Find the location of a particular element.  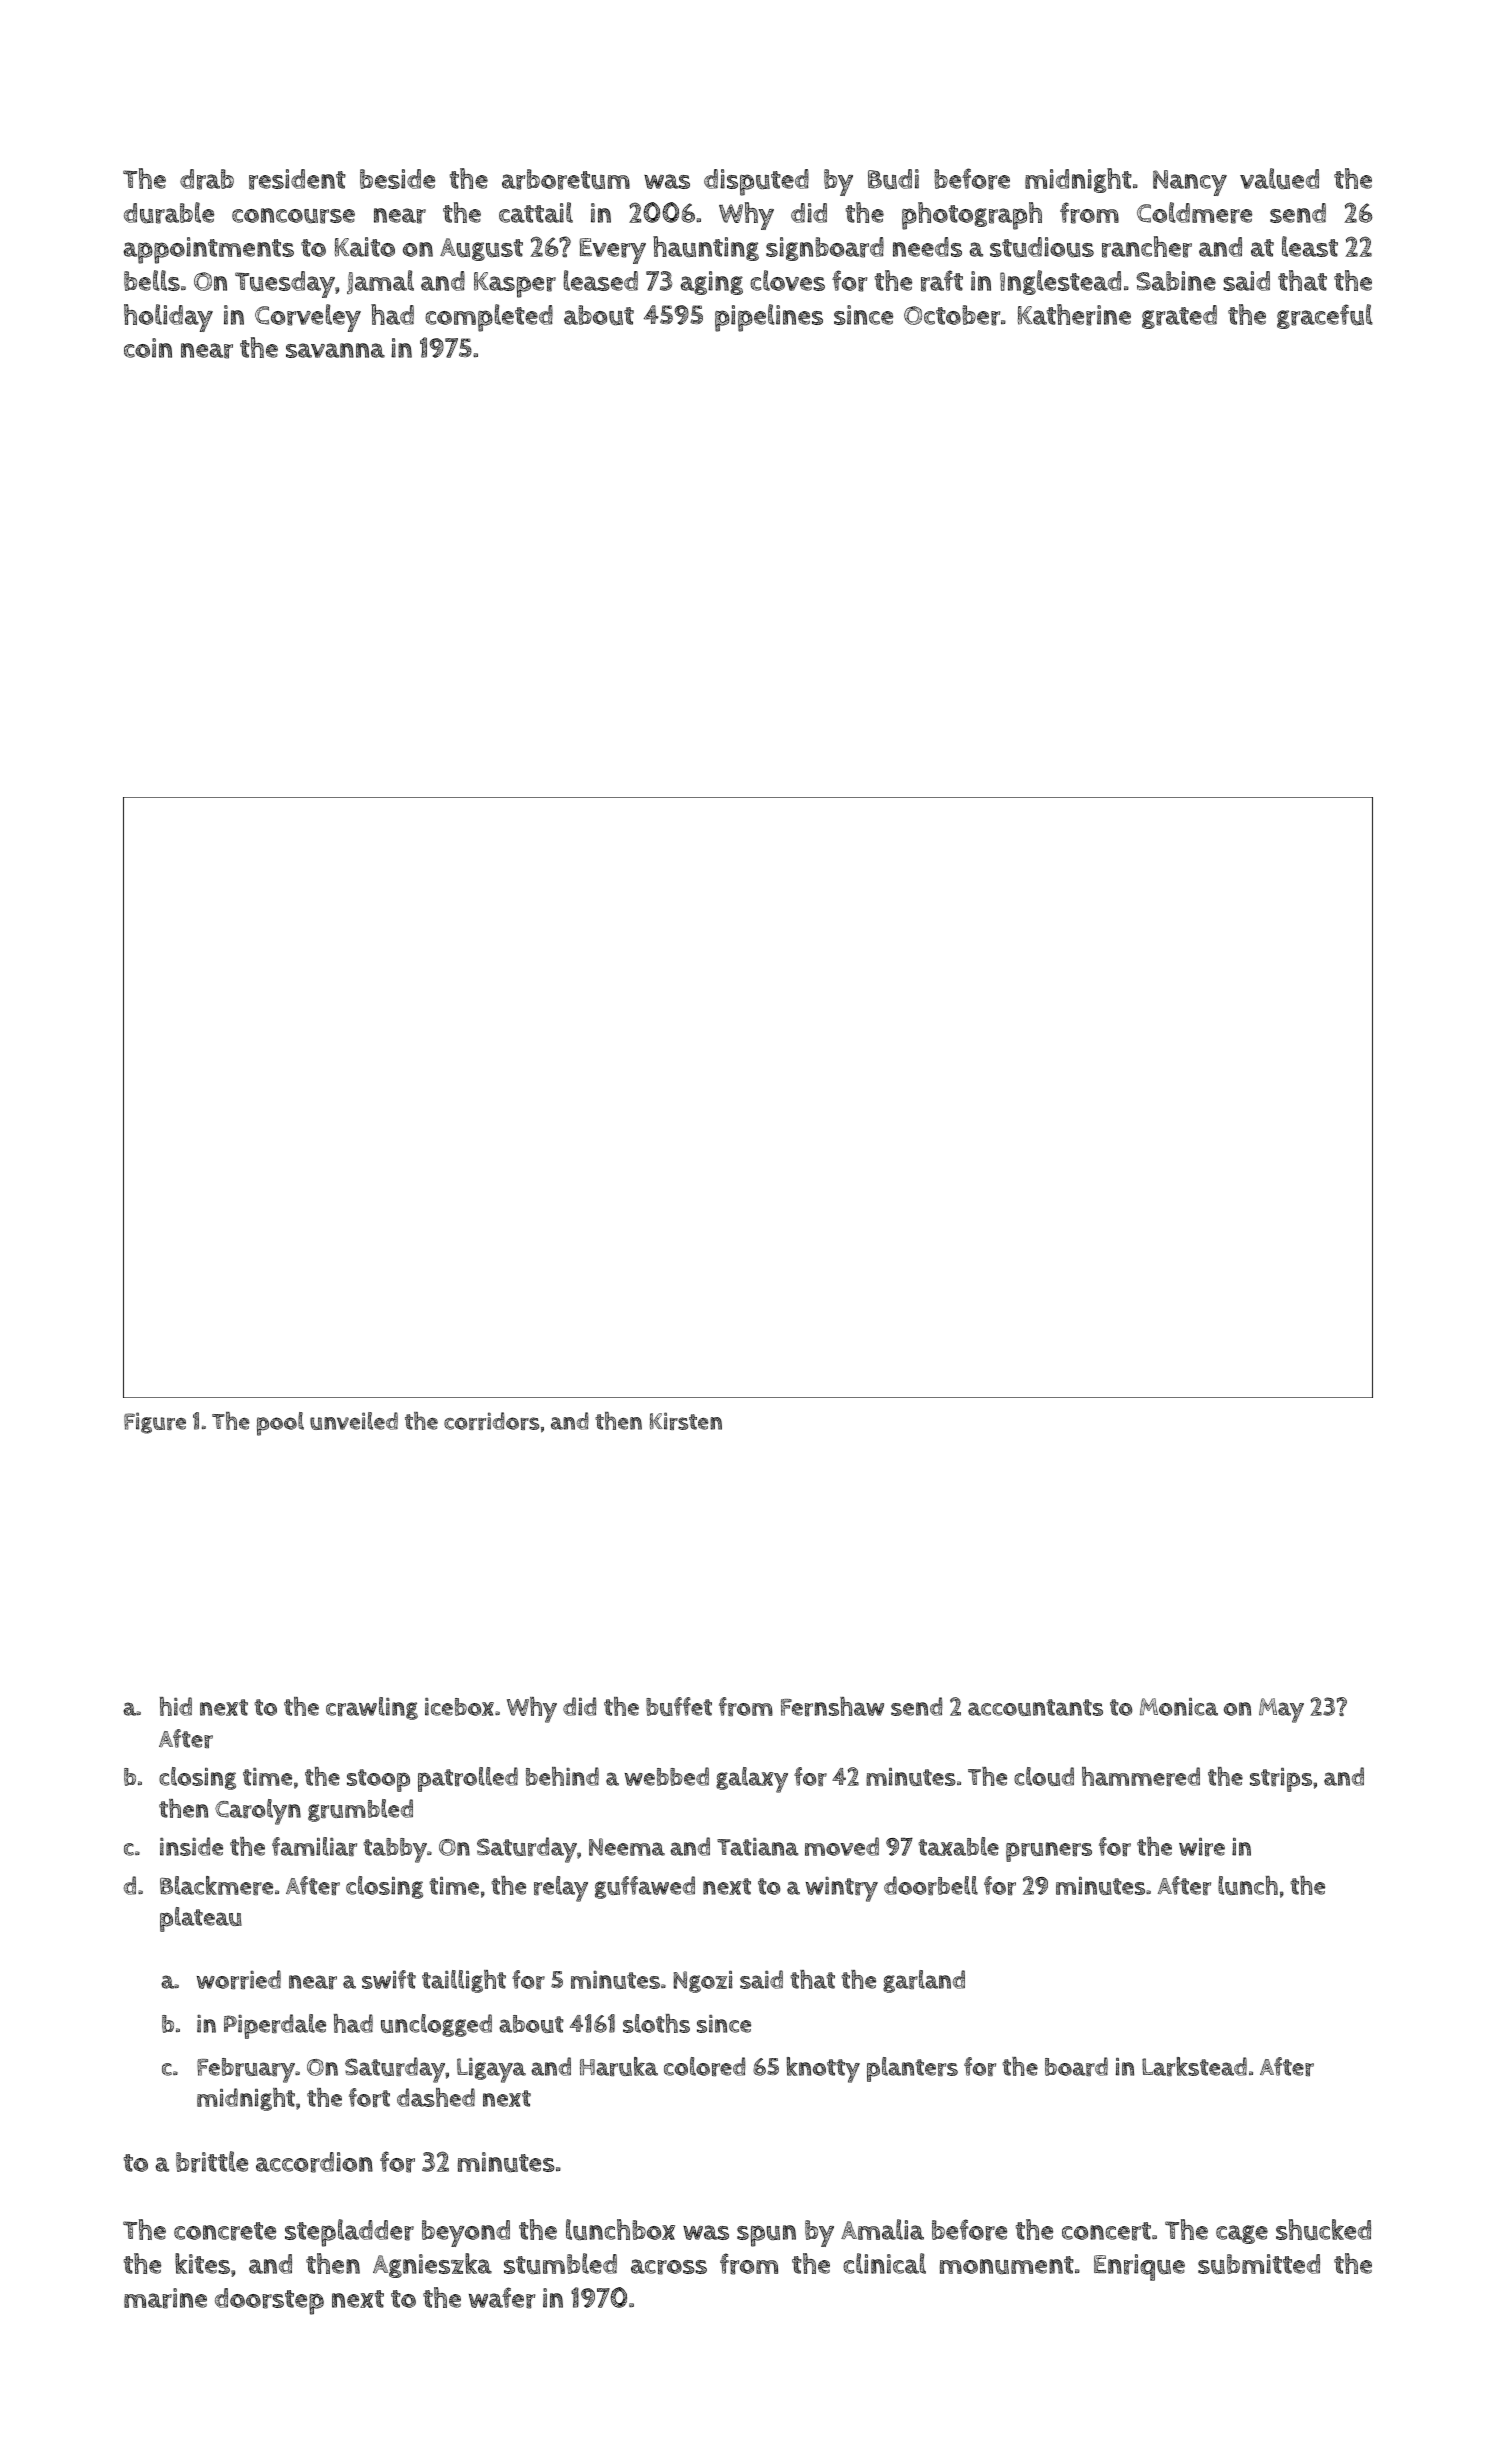

Budi is located at coordinates (893, 179).
